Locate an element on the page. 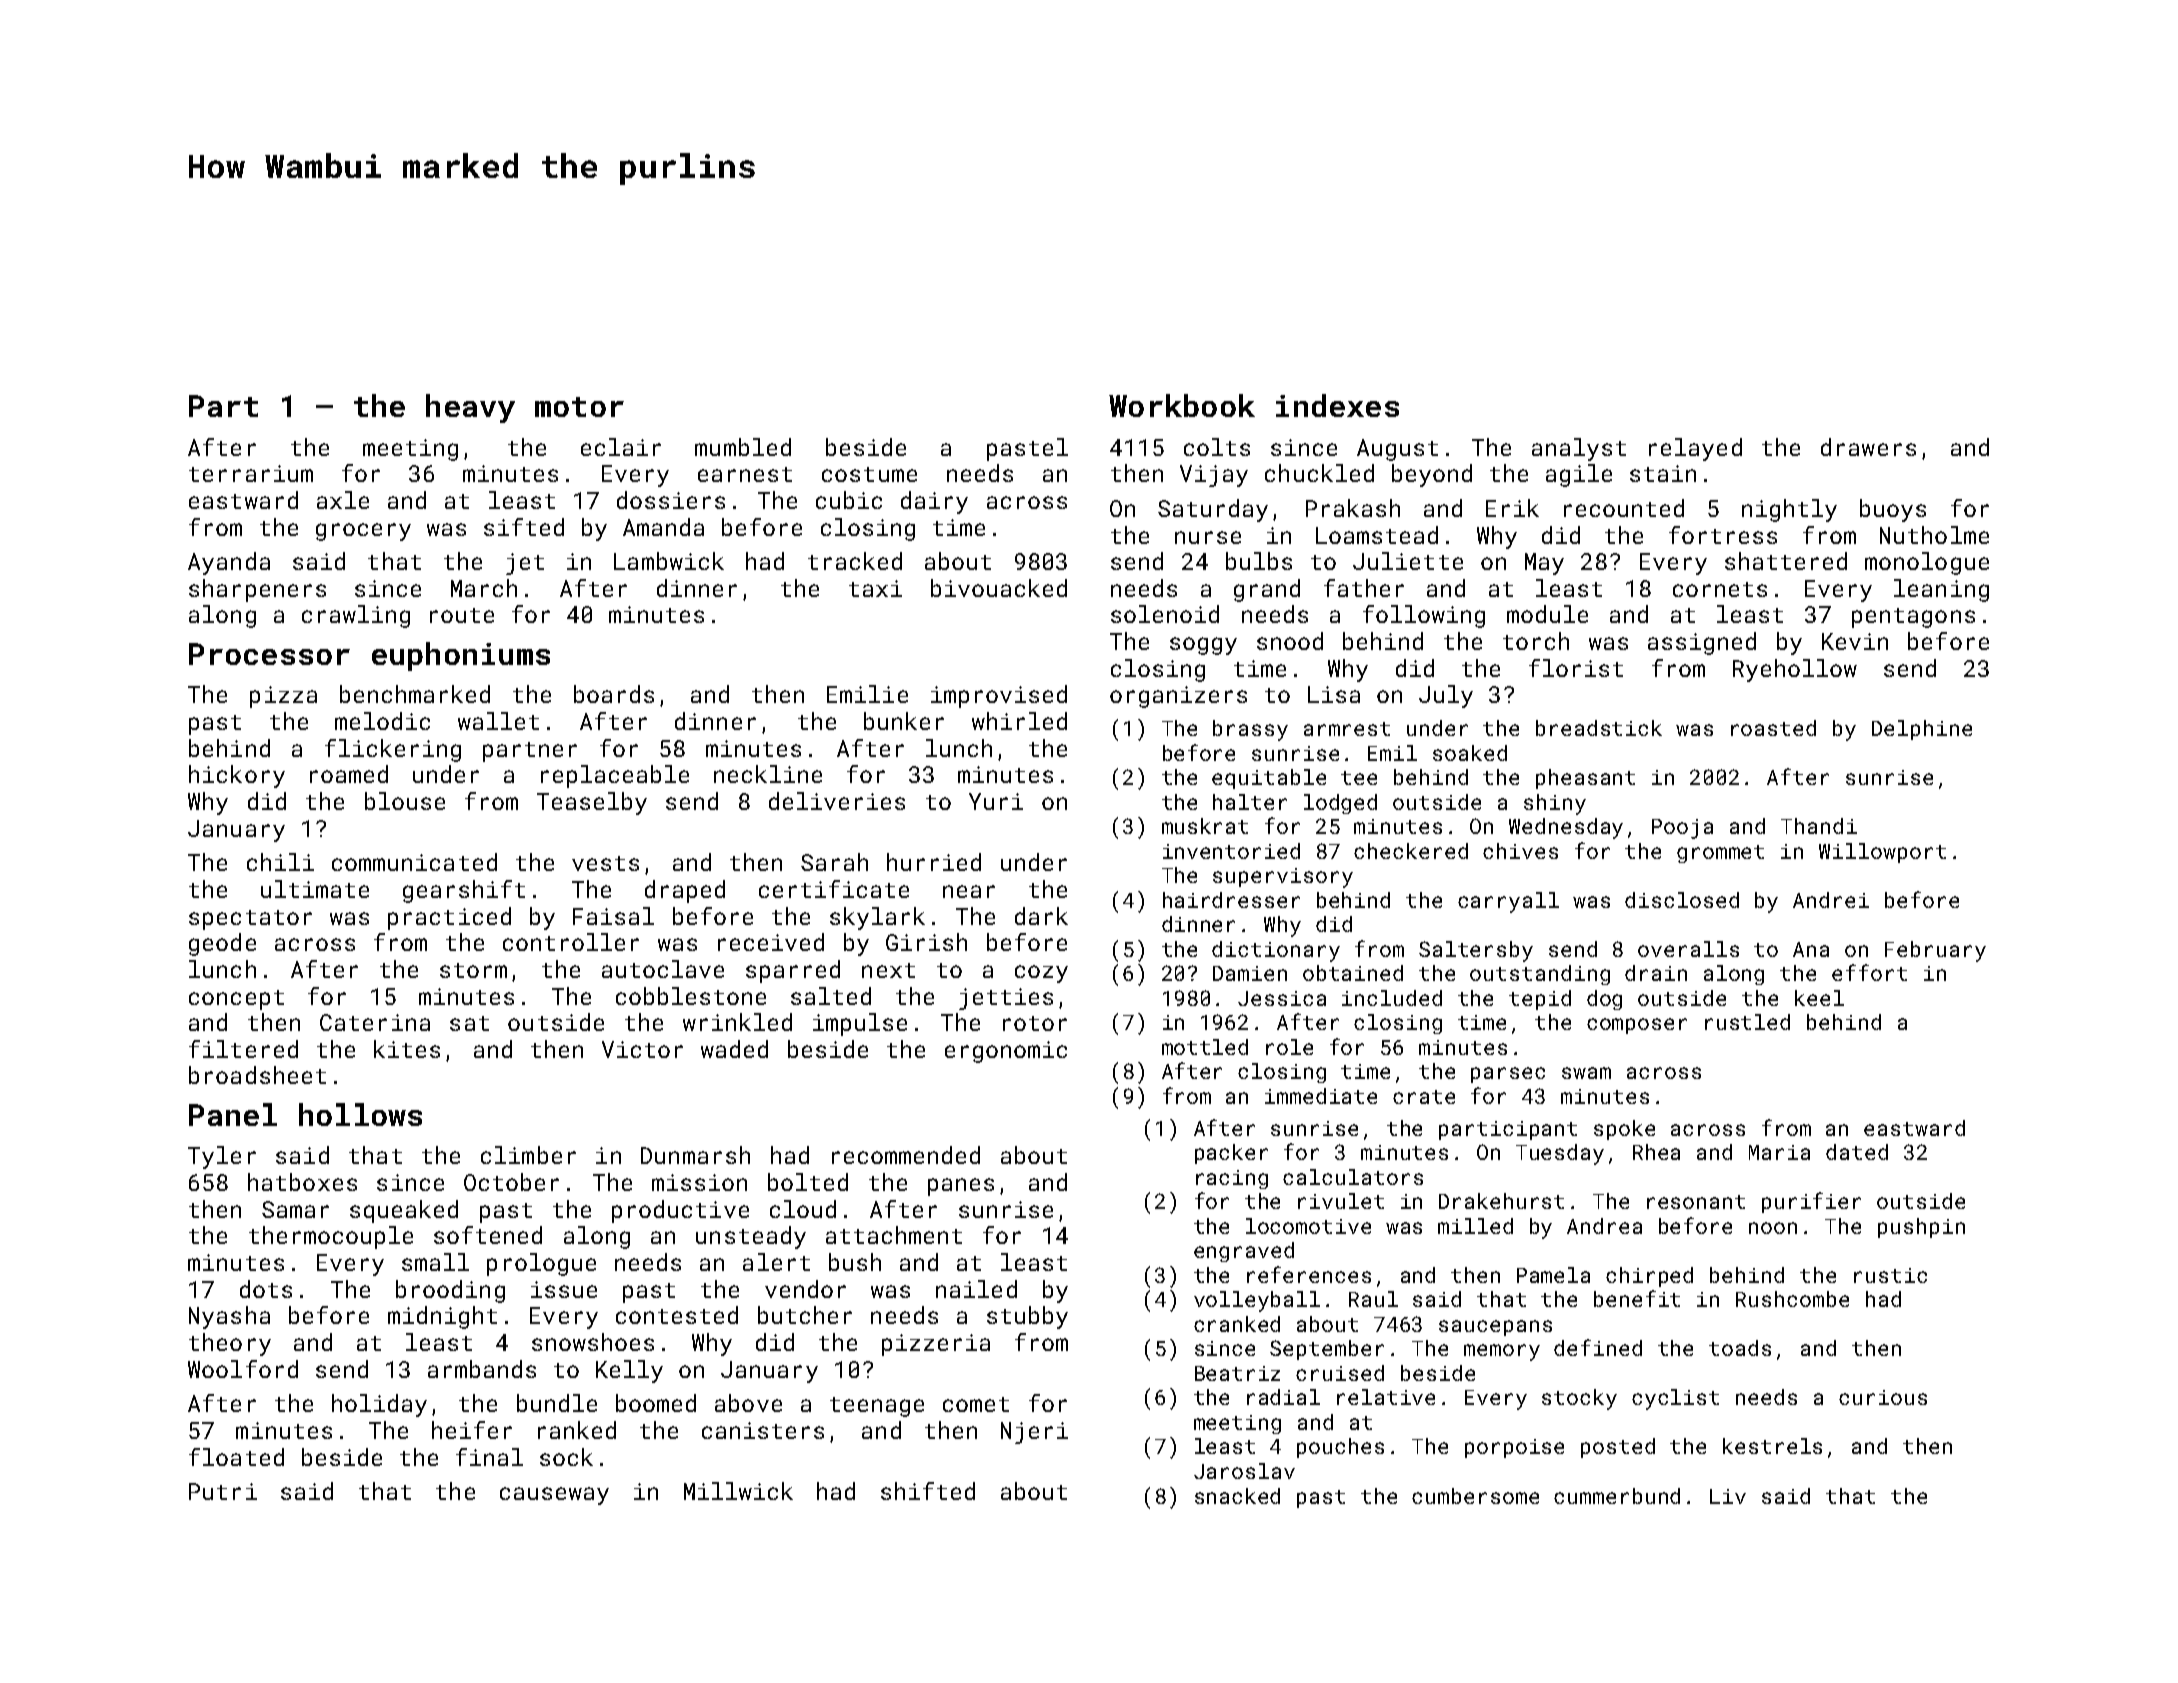 This document has height=1683, width=2178. hickory is located at coordinates (237, 776).
